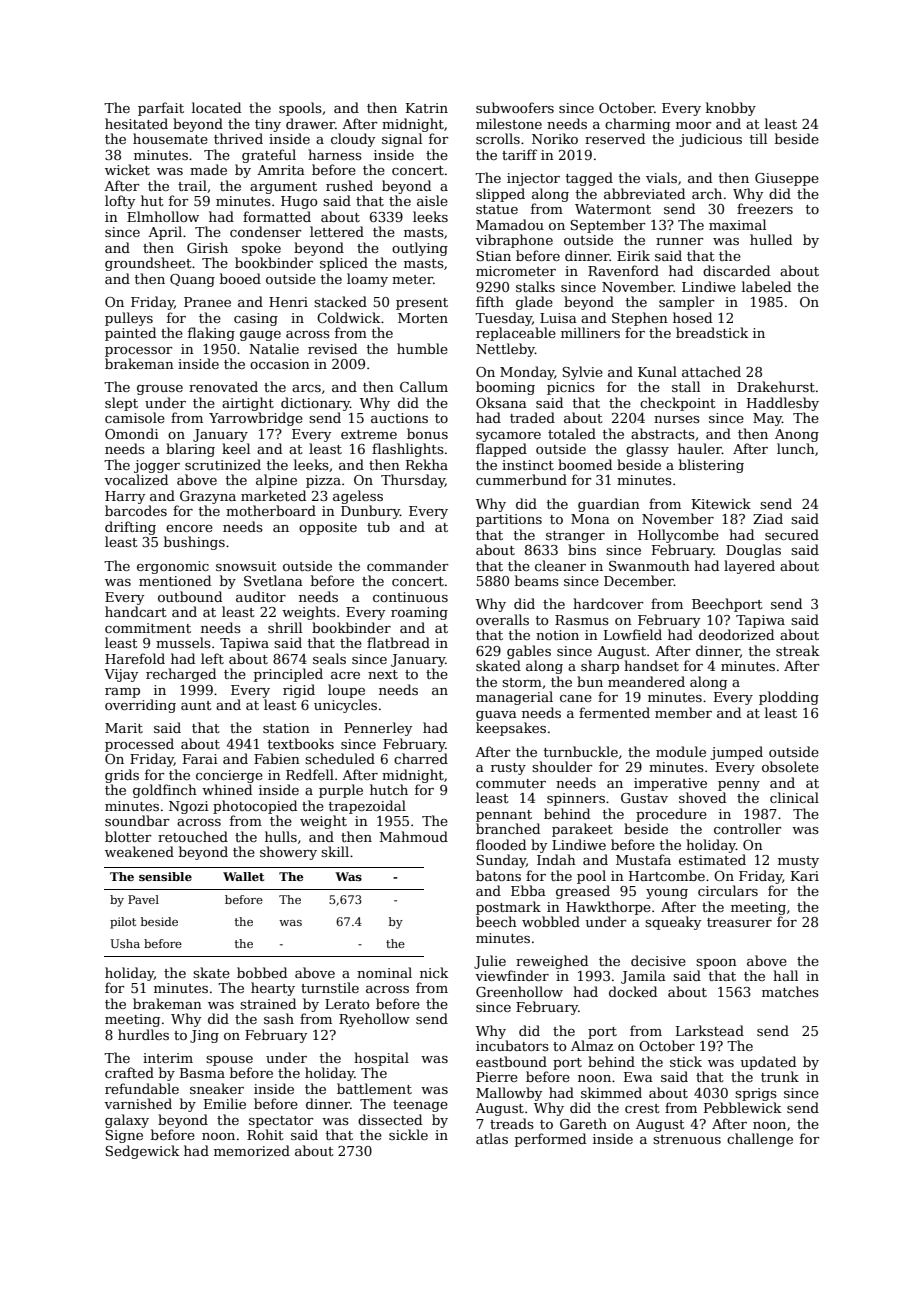  I want to click on Marit, so click(124, 728).
